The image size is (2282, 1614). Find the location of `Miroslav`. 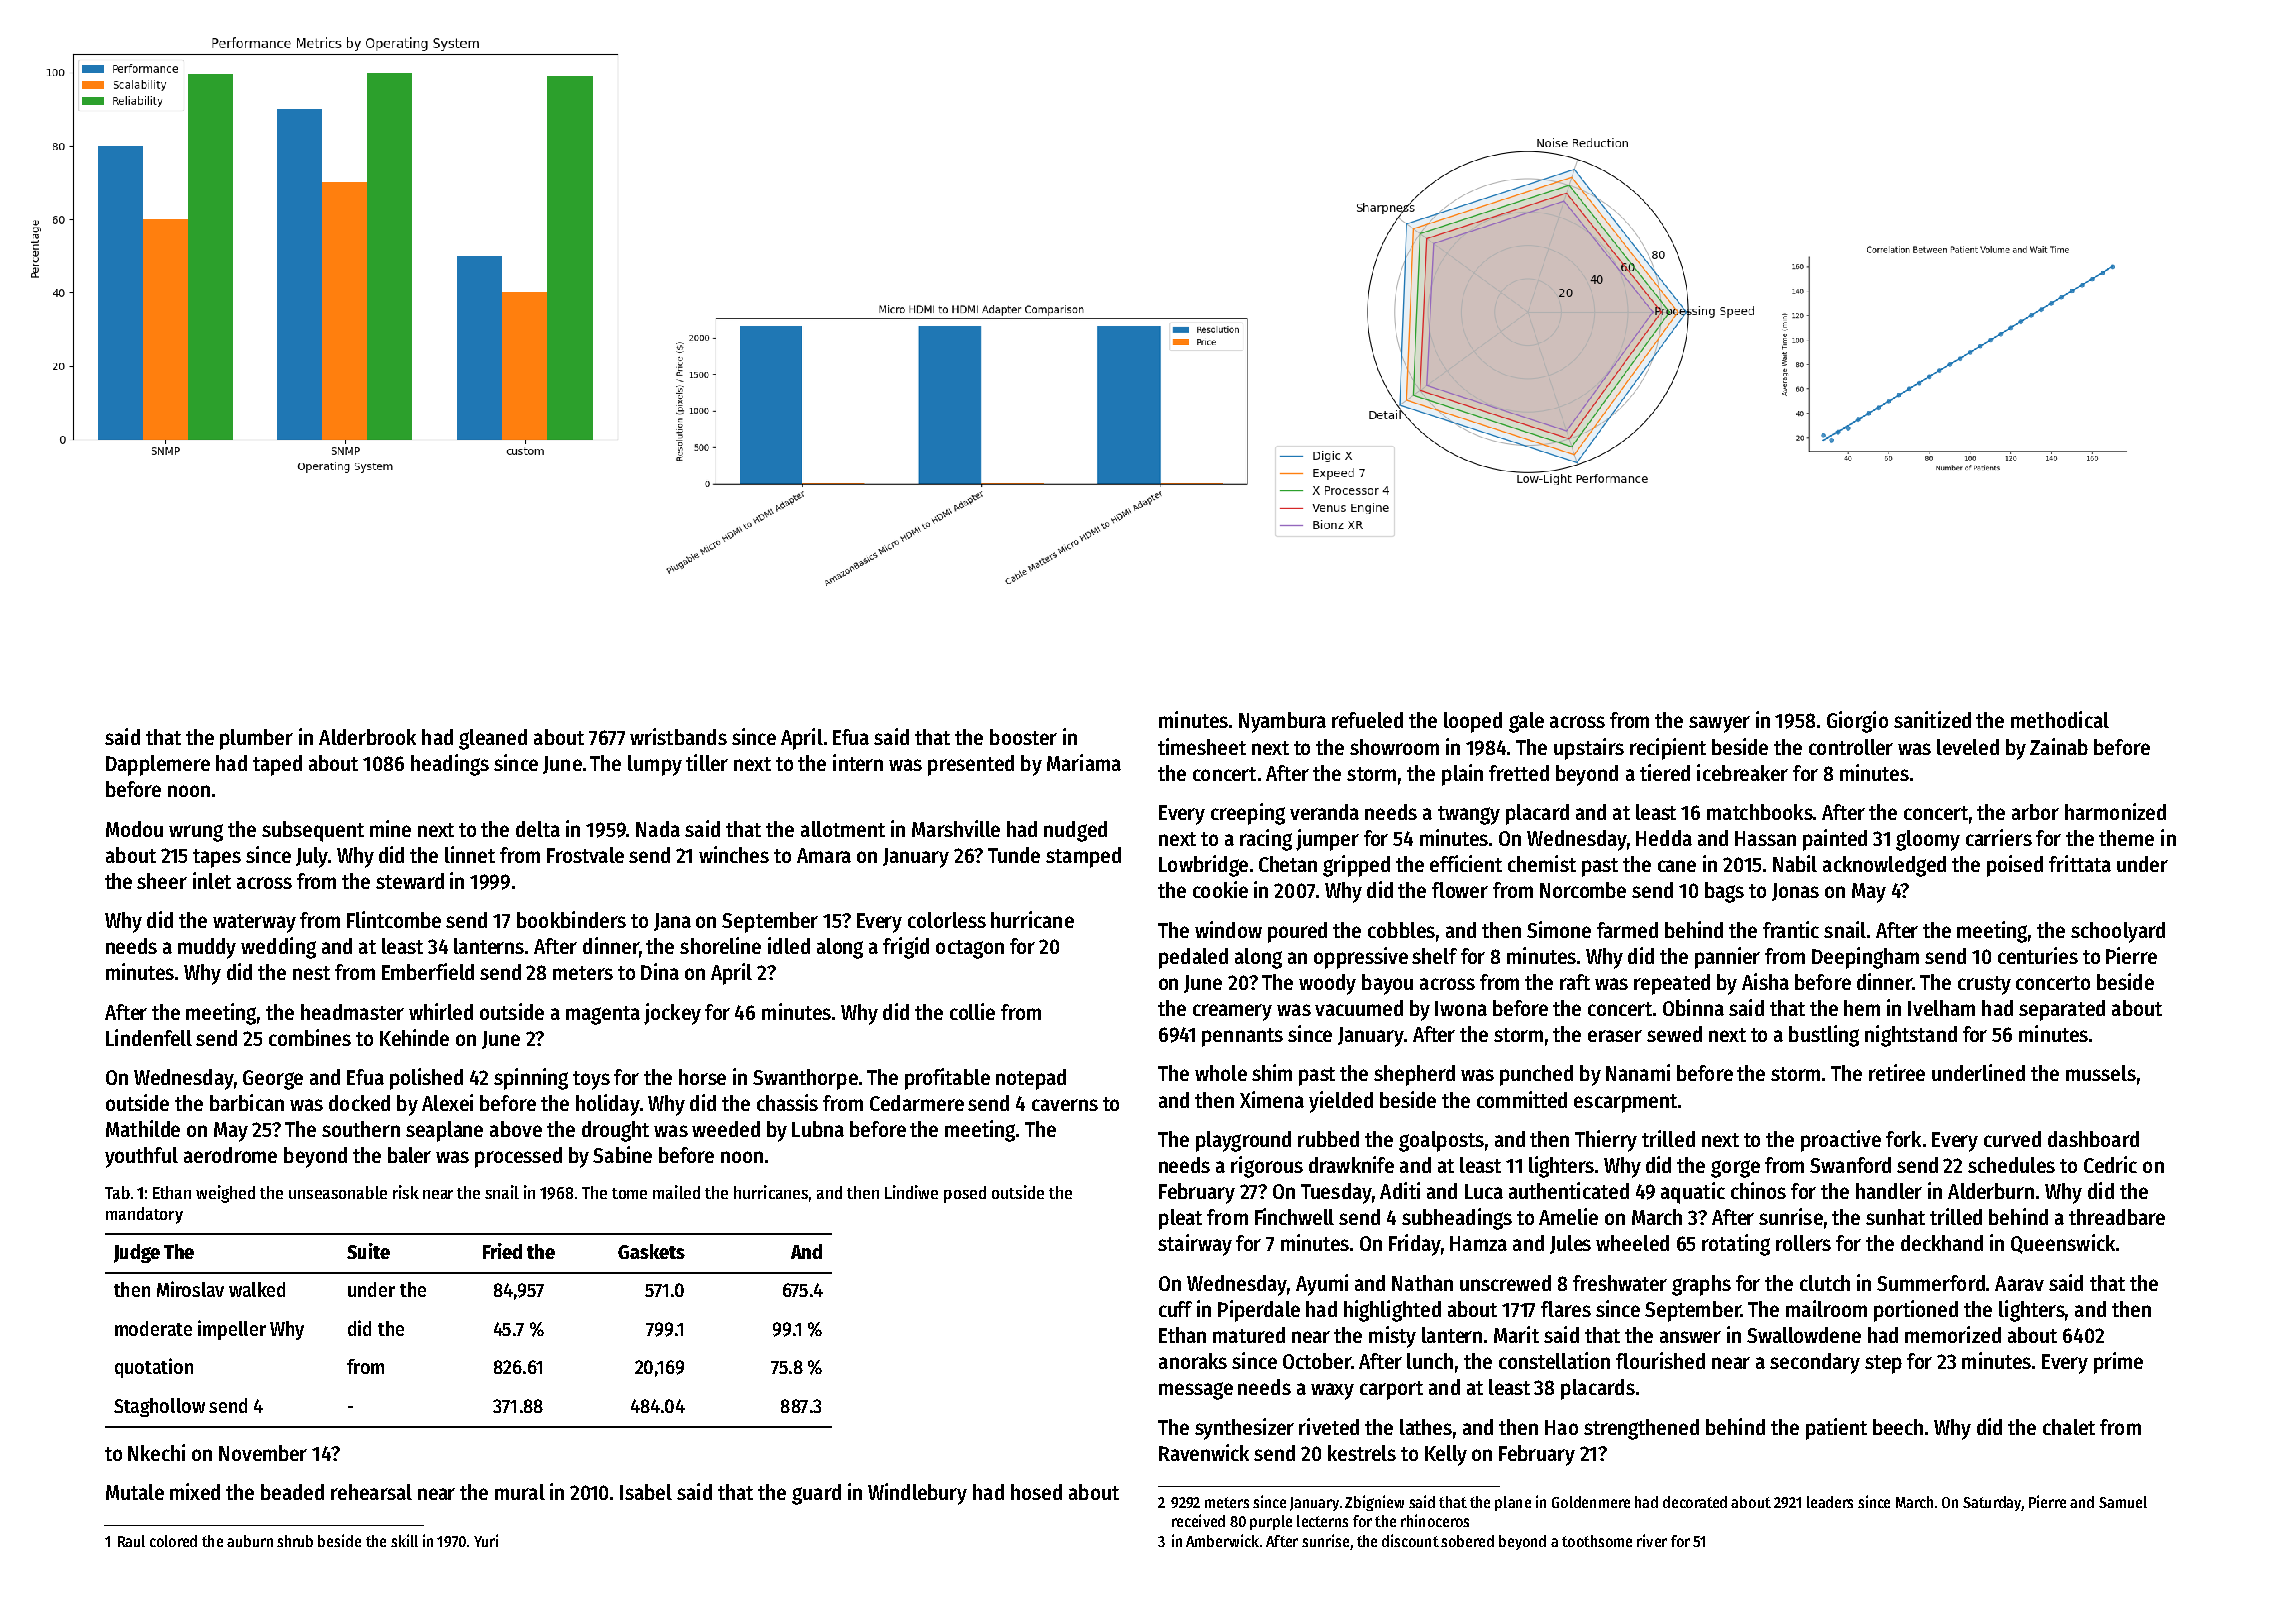

Miroslav is located at coordinates (190, 1289).
